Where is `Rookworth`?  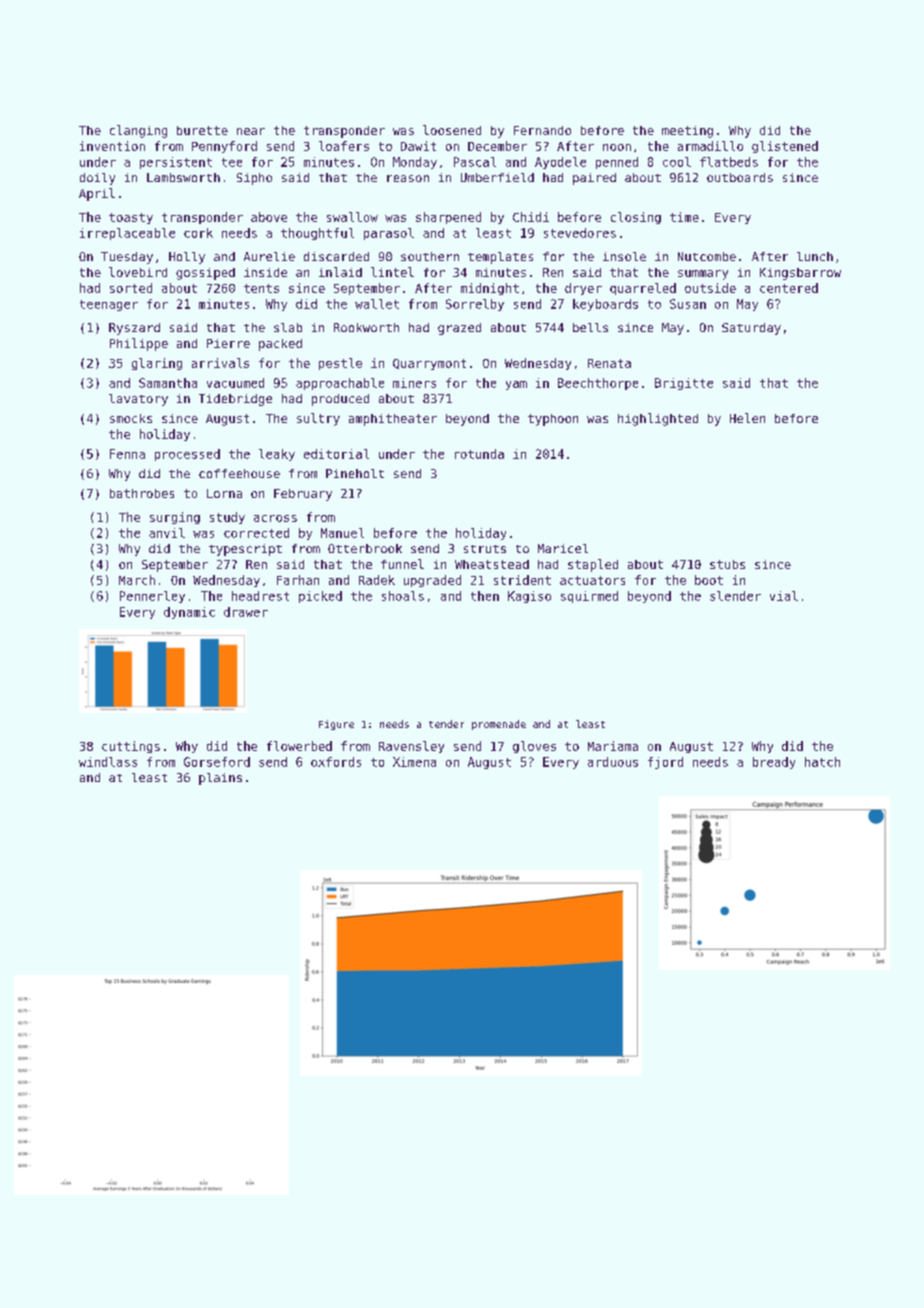
Rookworth is located at coordinates (366, 327).
